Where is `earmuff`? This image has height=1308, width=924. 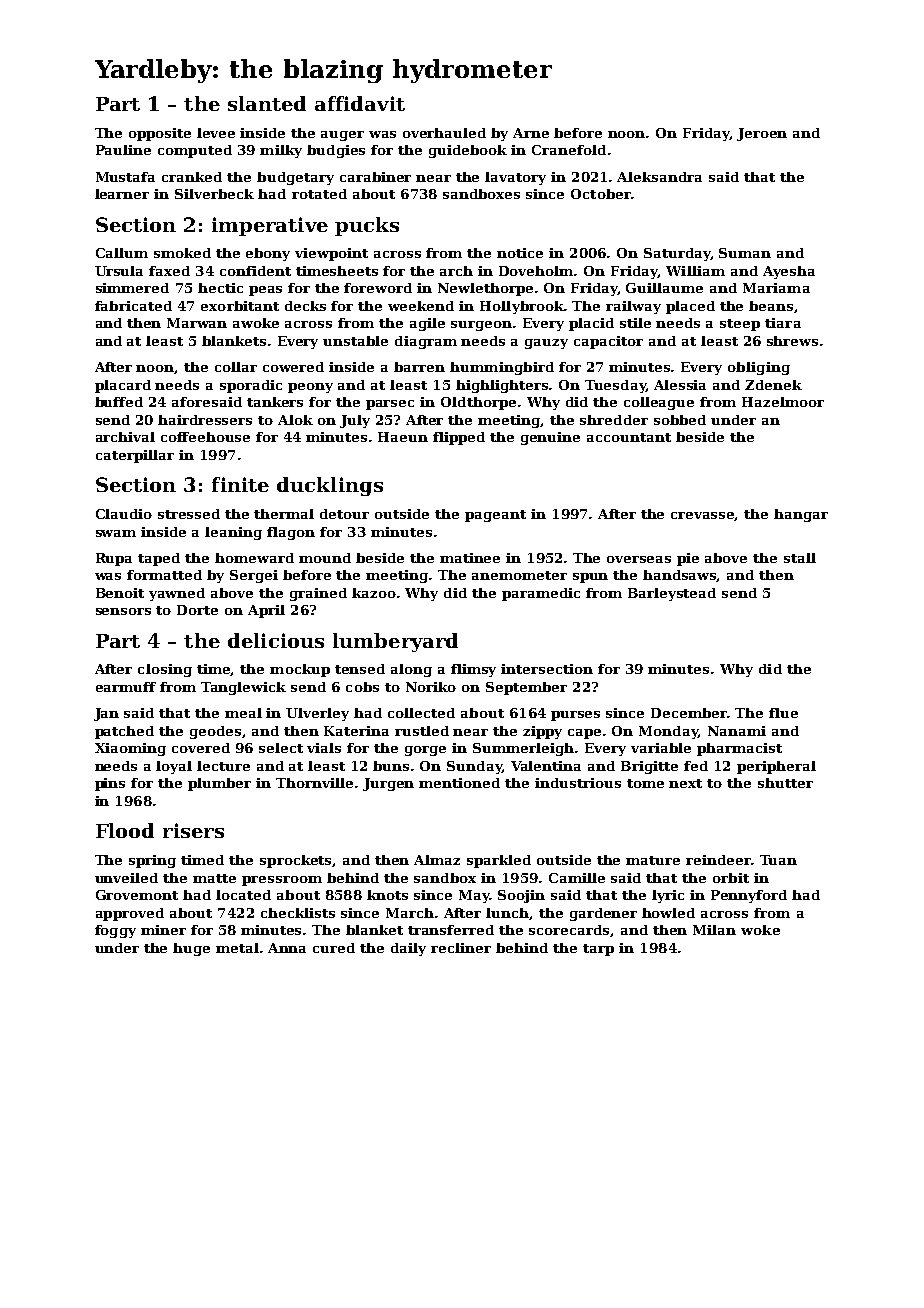
earmuff is located at coordinates (126, 687).
